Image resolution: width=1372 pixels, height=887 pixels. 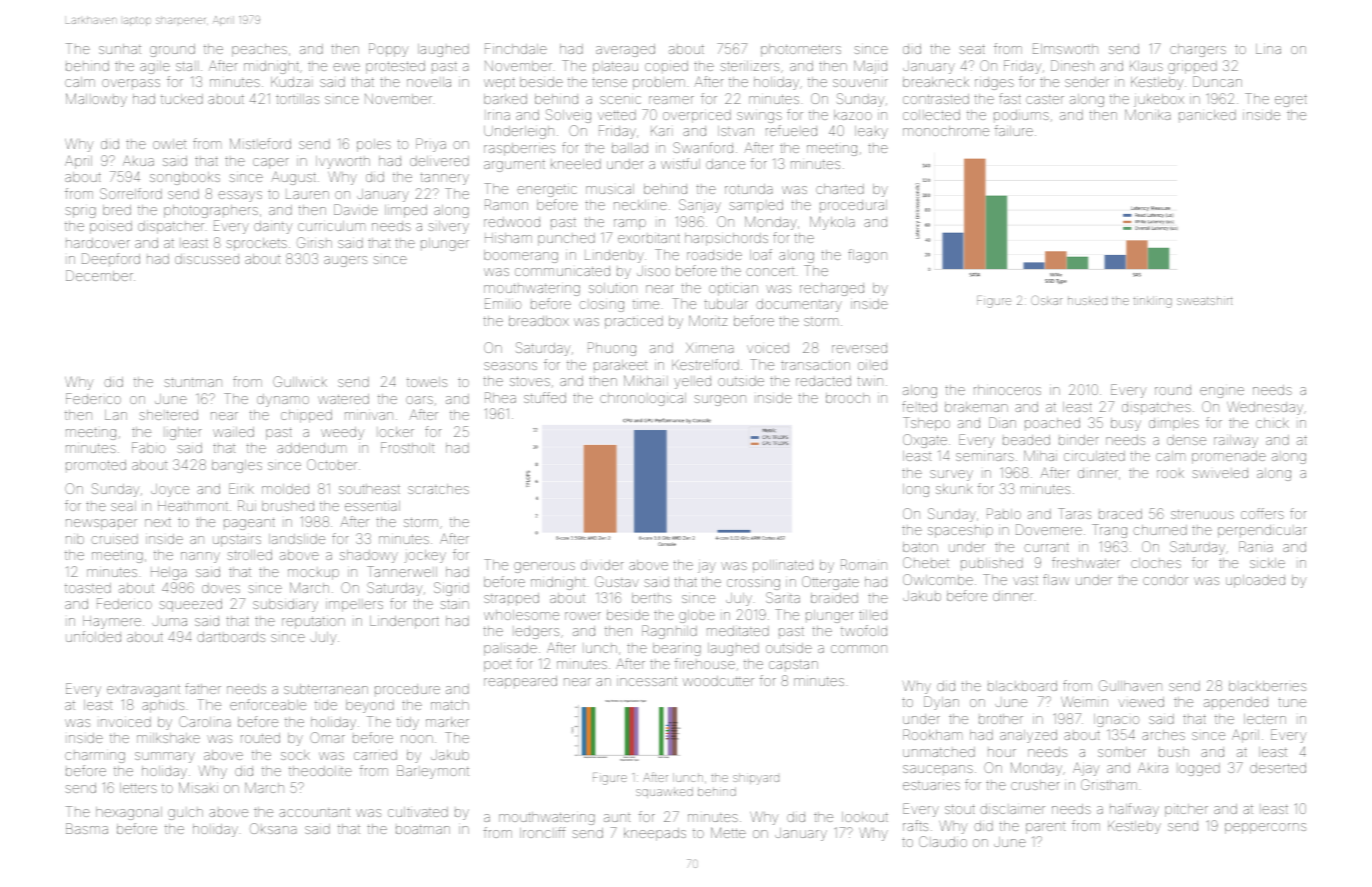 I want to click on photometers, so click(x=801, y=50).
